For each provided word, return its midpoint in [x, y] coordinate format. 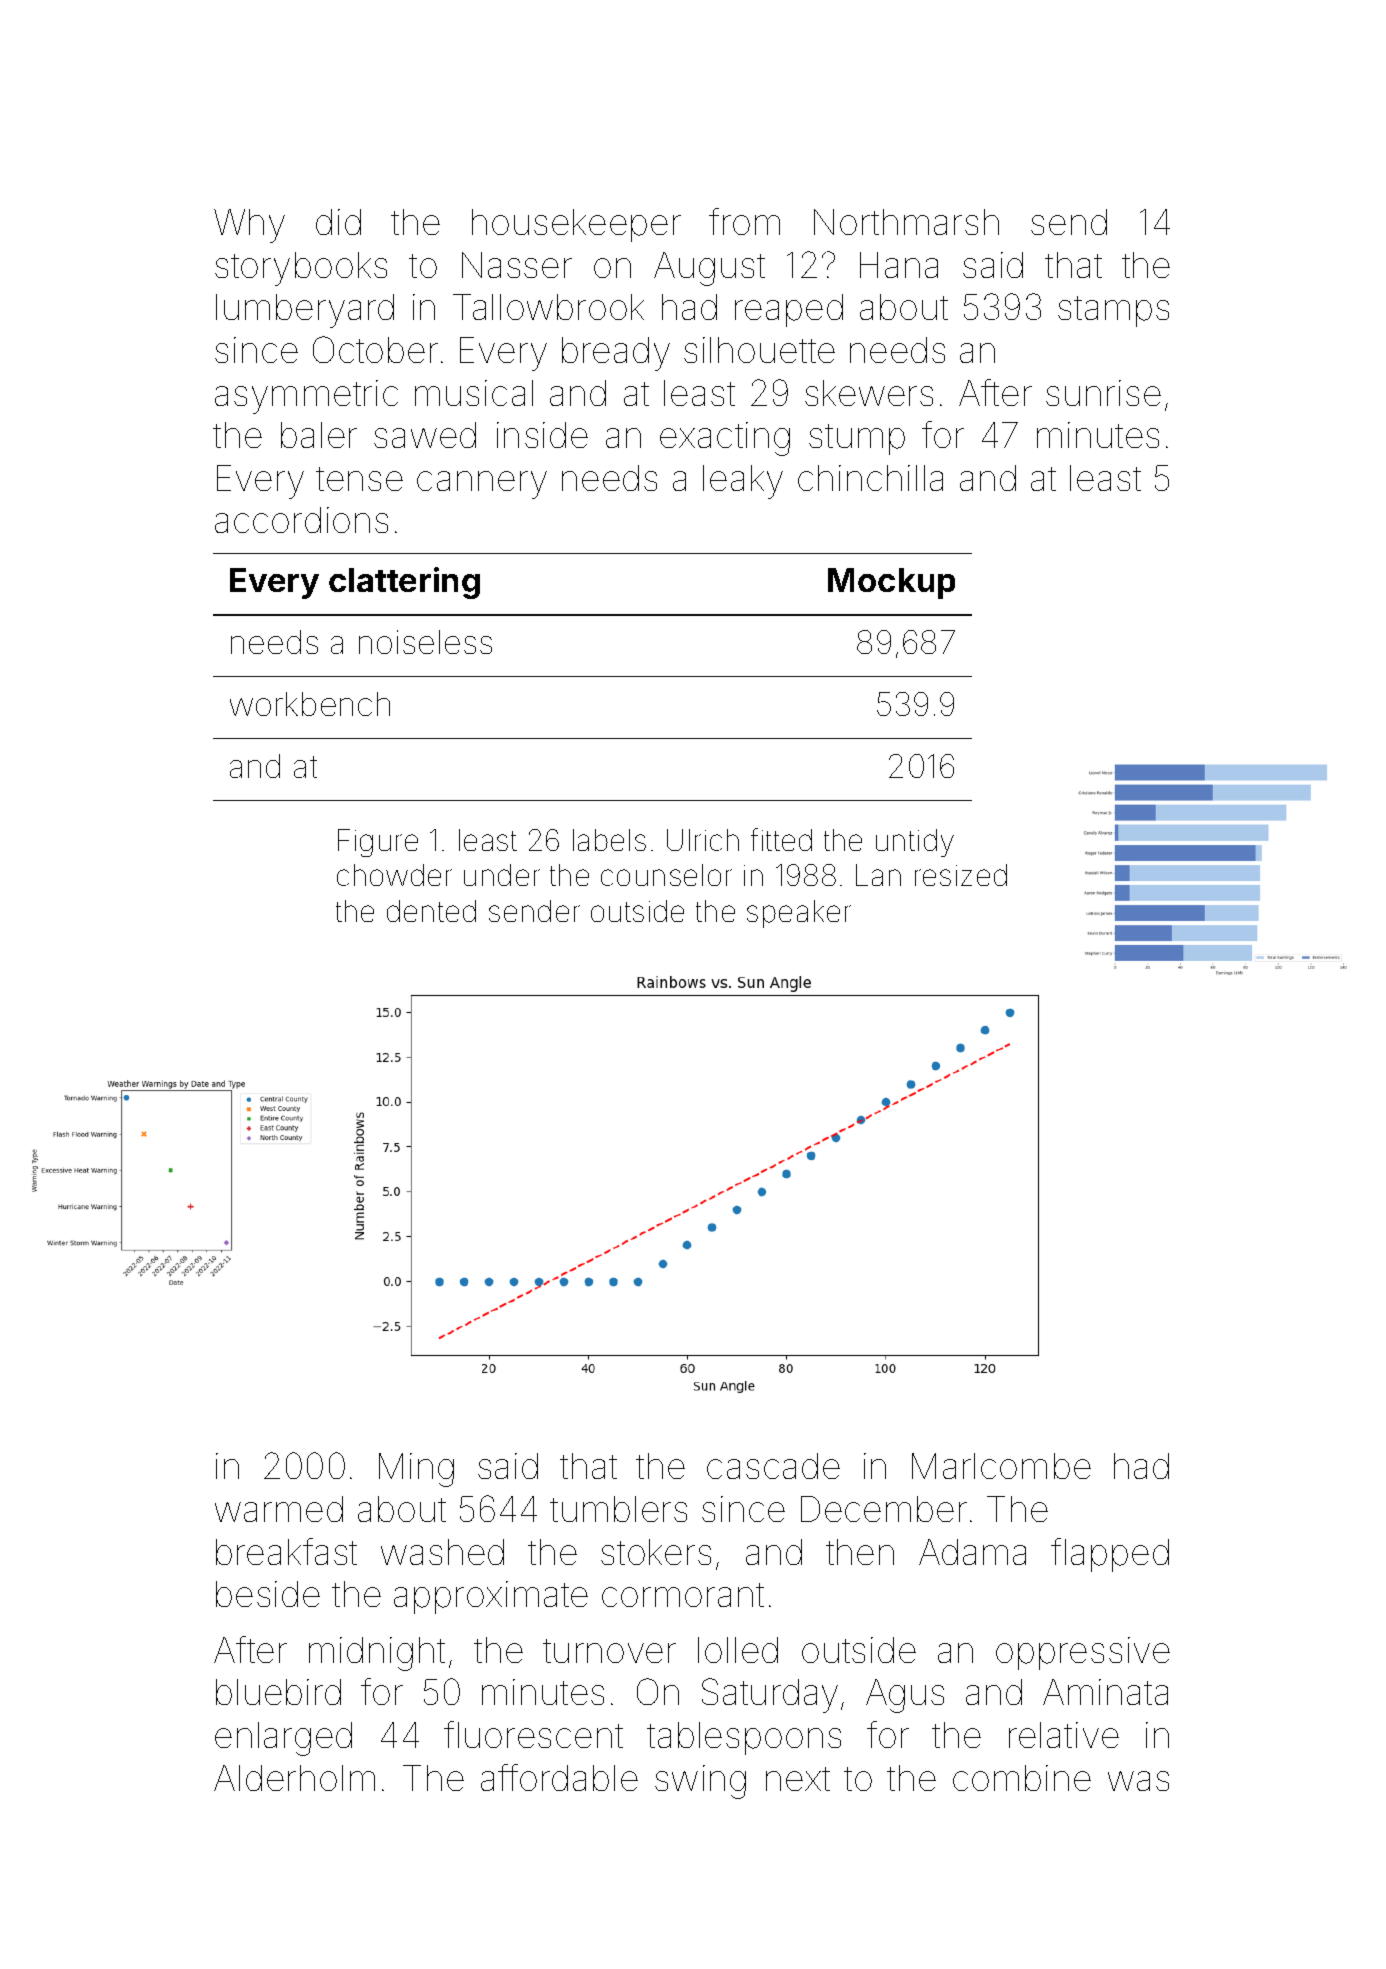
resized [961, 875]
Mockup [891, 583]
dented [431, 911]
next [798, 1779]
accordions [301, 520]
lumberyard [305, 311]
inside [542, 435]
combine [1022, 1778]
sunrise [1103, 393]
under [502, 875]
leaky [743, 482]
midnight [377, 1654]
